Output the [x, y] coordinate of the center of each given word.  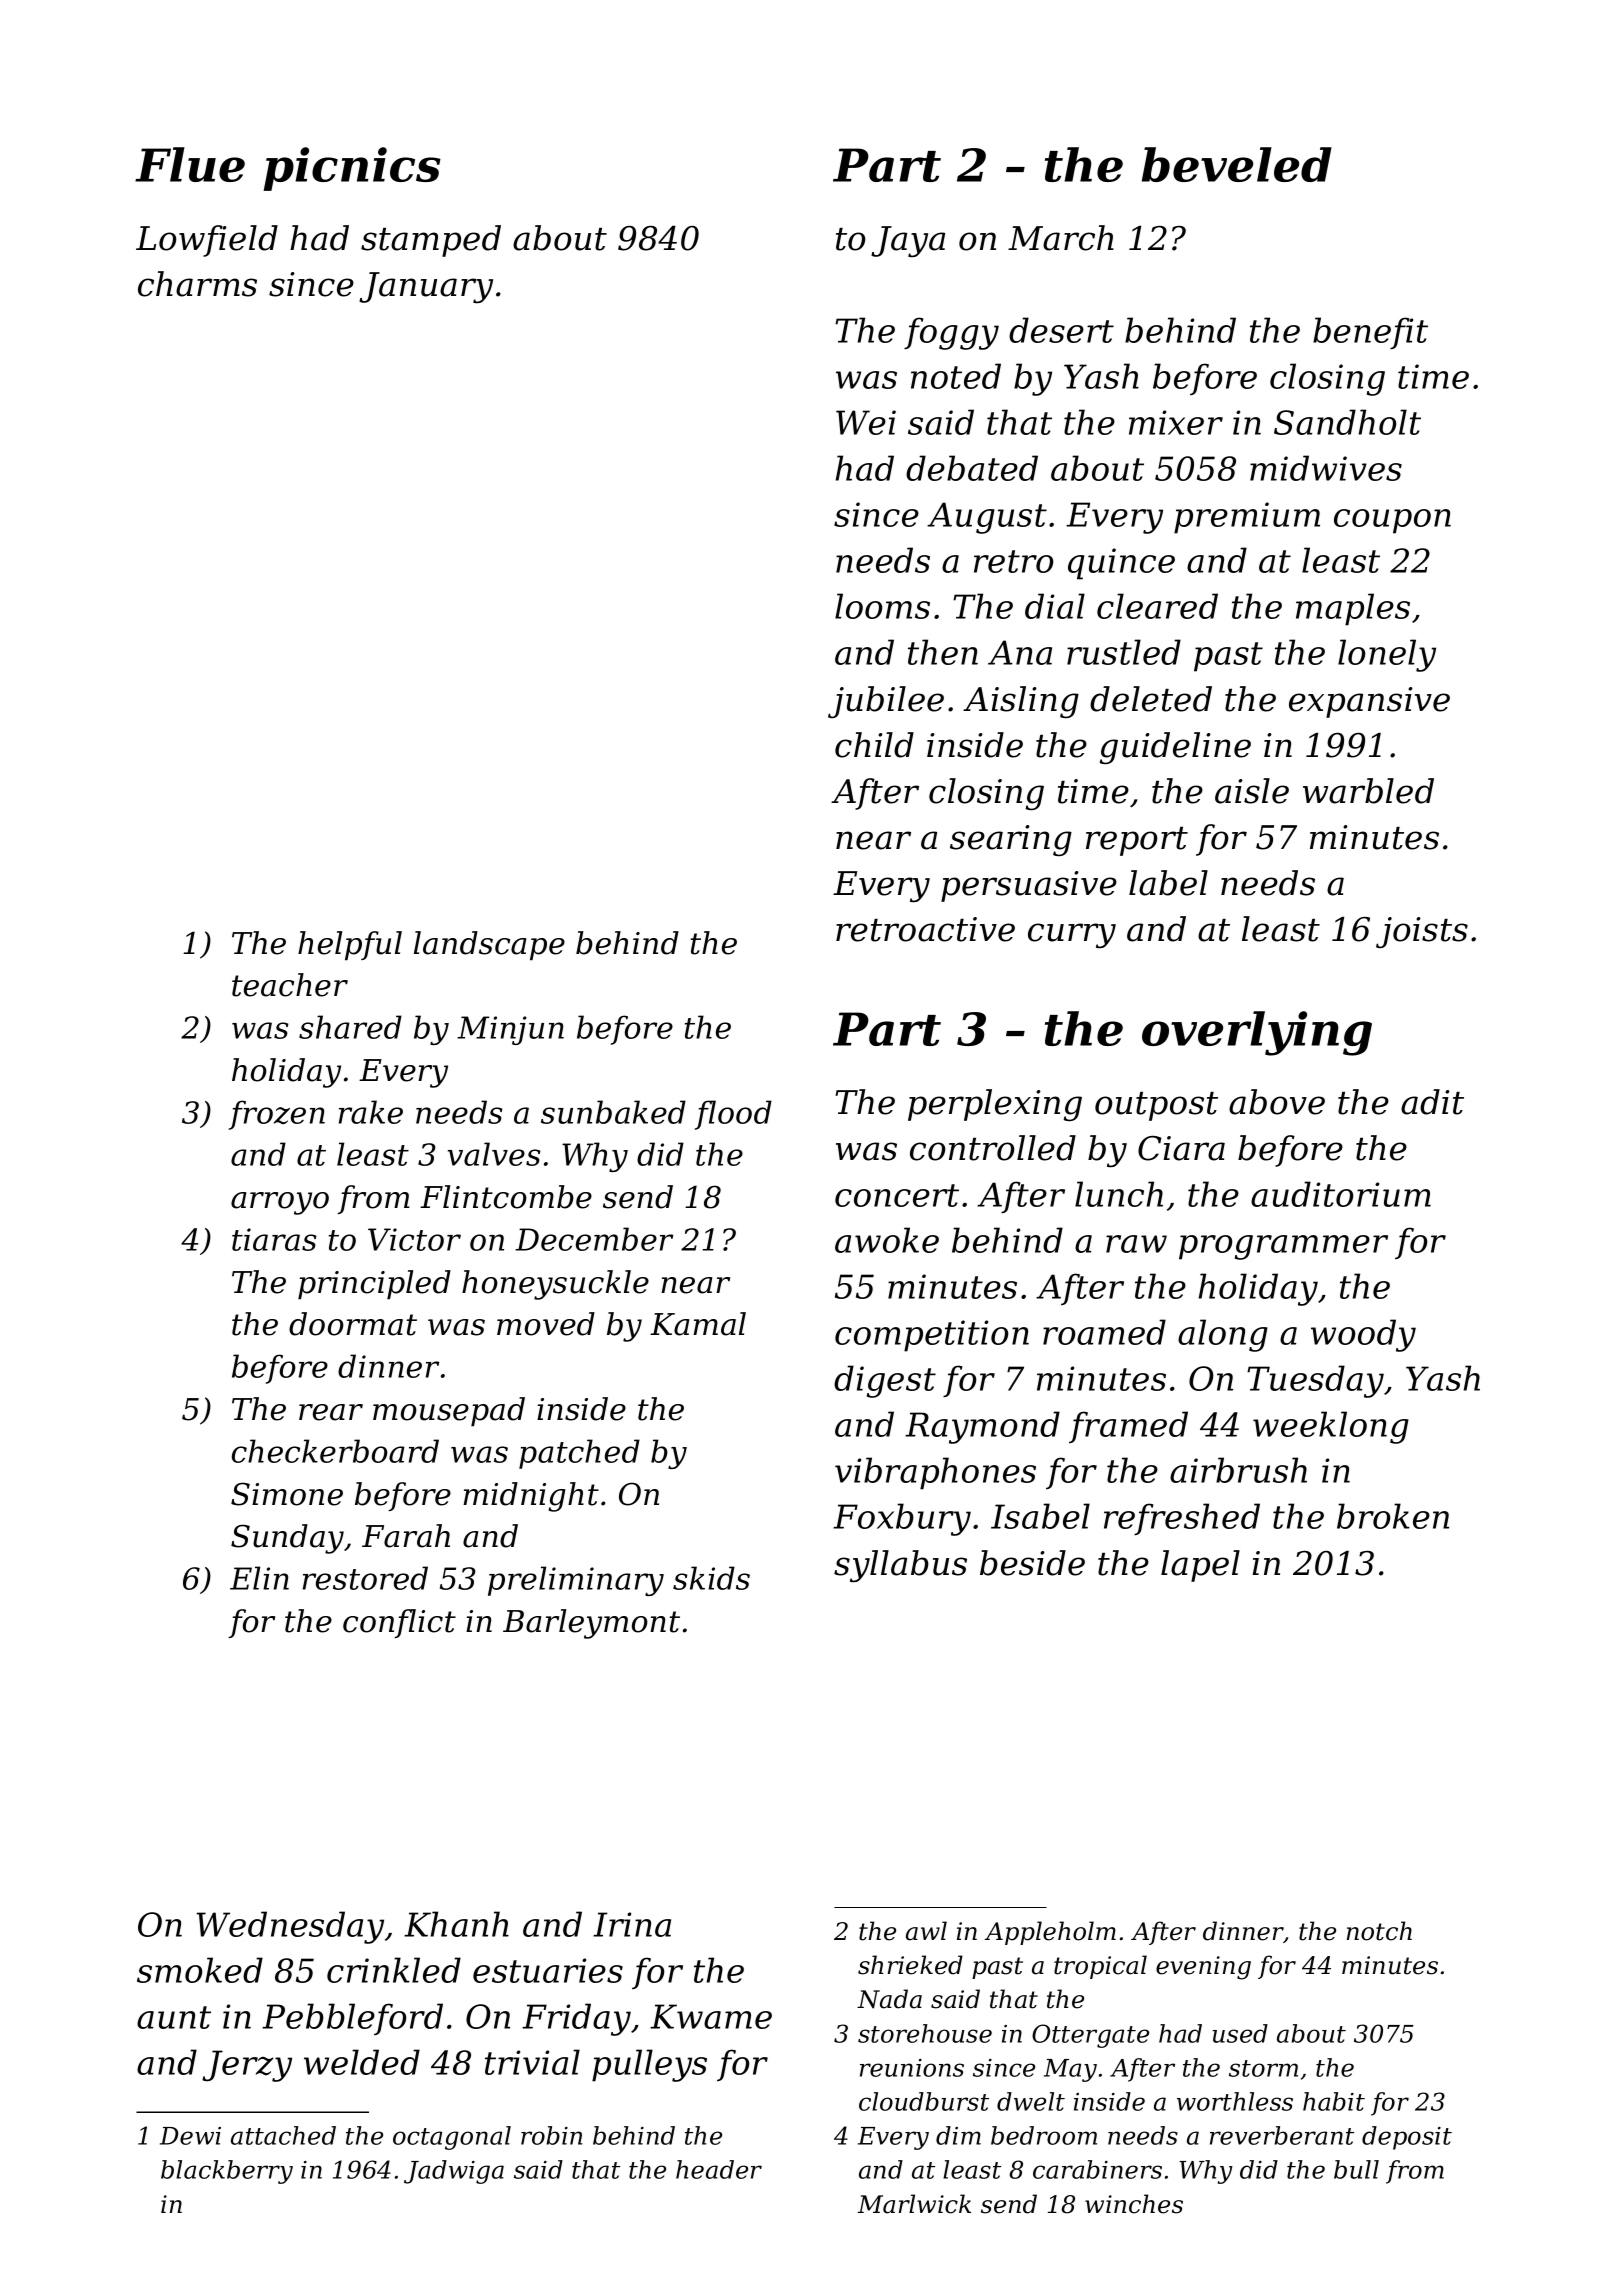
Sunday [287, 1539]
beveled [1237, 164]
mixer [1176, 422]
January [426, 288]
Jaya [908, 242]
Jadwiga [454, 2172]
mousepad [449, 1412]
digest [885, 1381]
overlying [1257, 1033]
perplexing [995, 1105]
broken [1393, 1516]
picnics [352, 169]
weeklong [1331, 1427]
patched [579, 1454]
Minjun [510, 1030]
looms [882, 606]
